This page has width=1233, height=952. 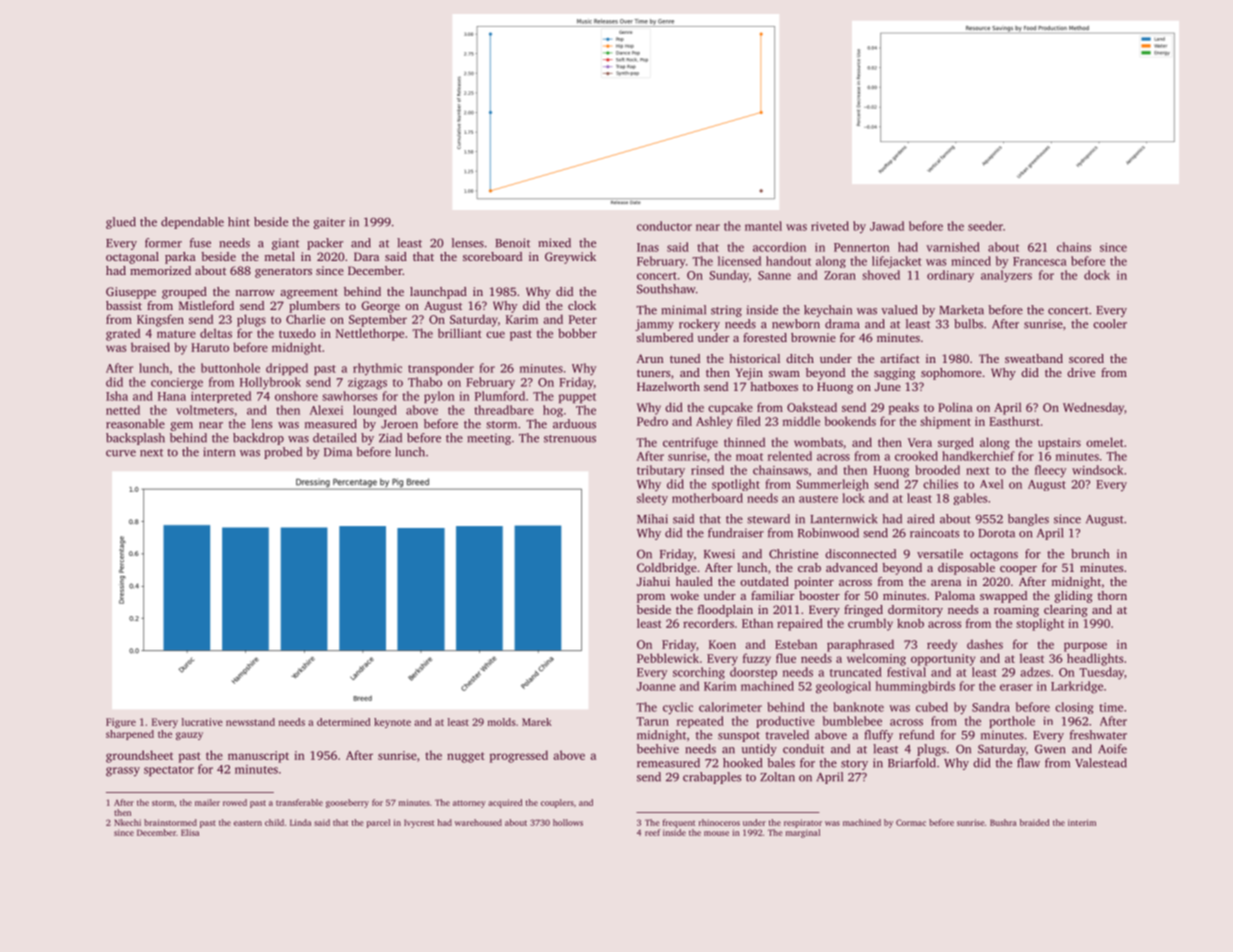 What do you see at coordinates (1077, 687) in the page?
I see `Larkridge` at bounding box center [1077, 687].
